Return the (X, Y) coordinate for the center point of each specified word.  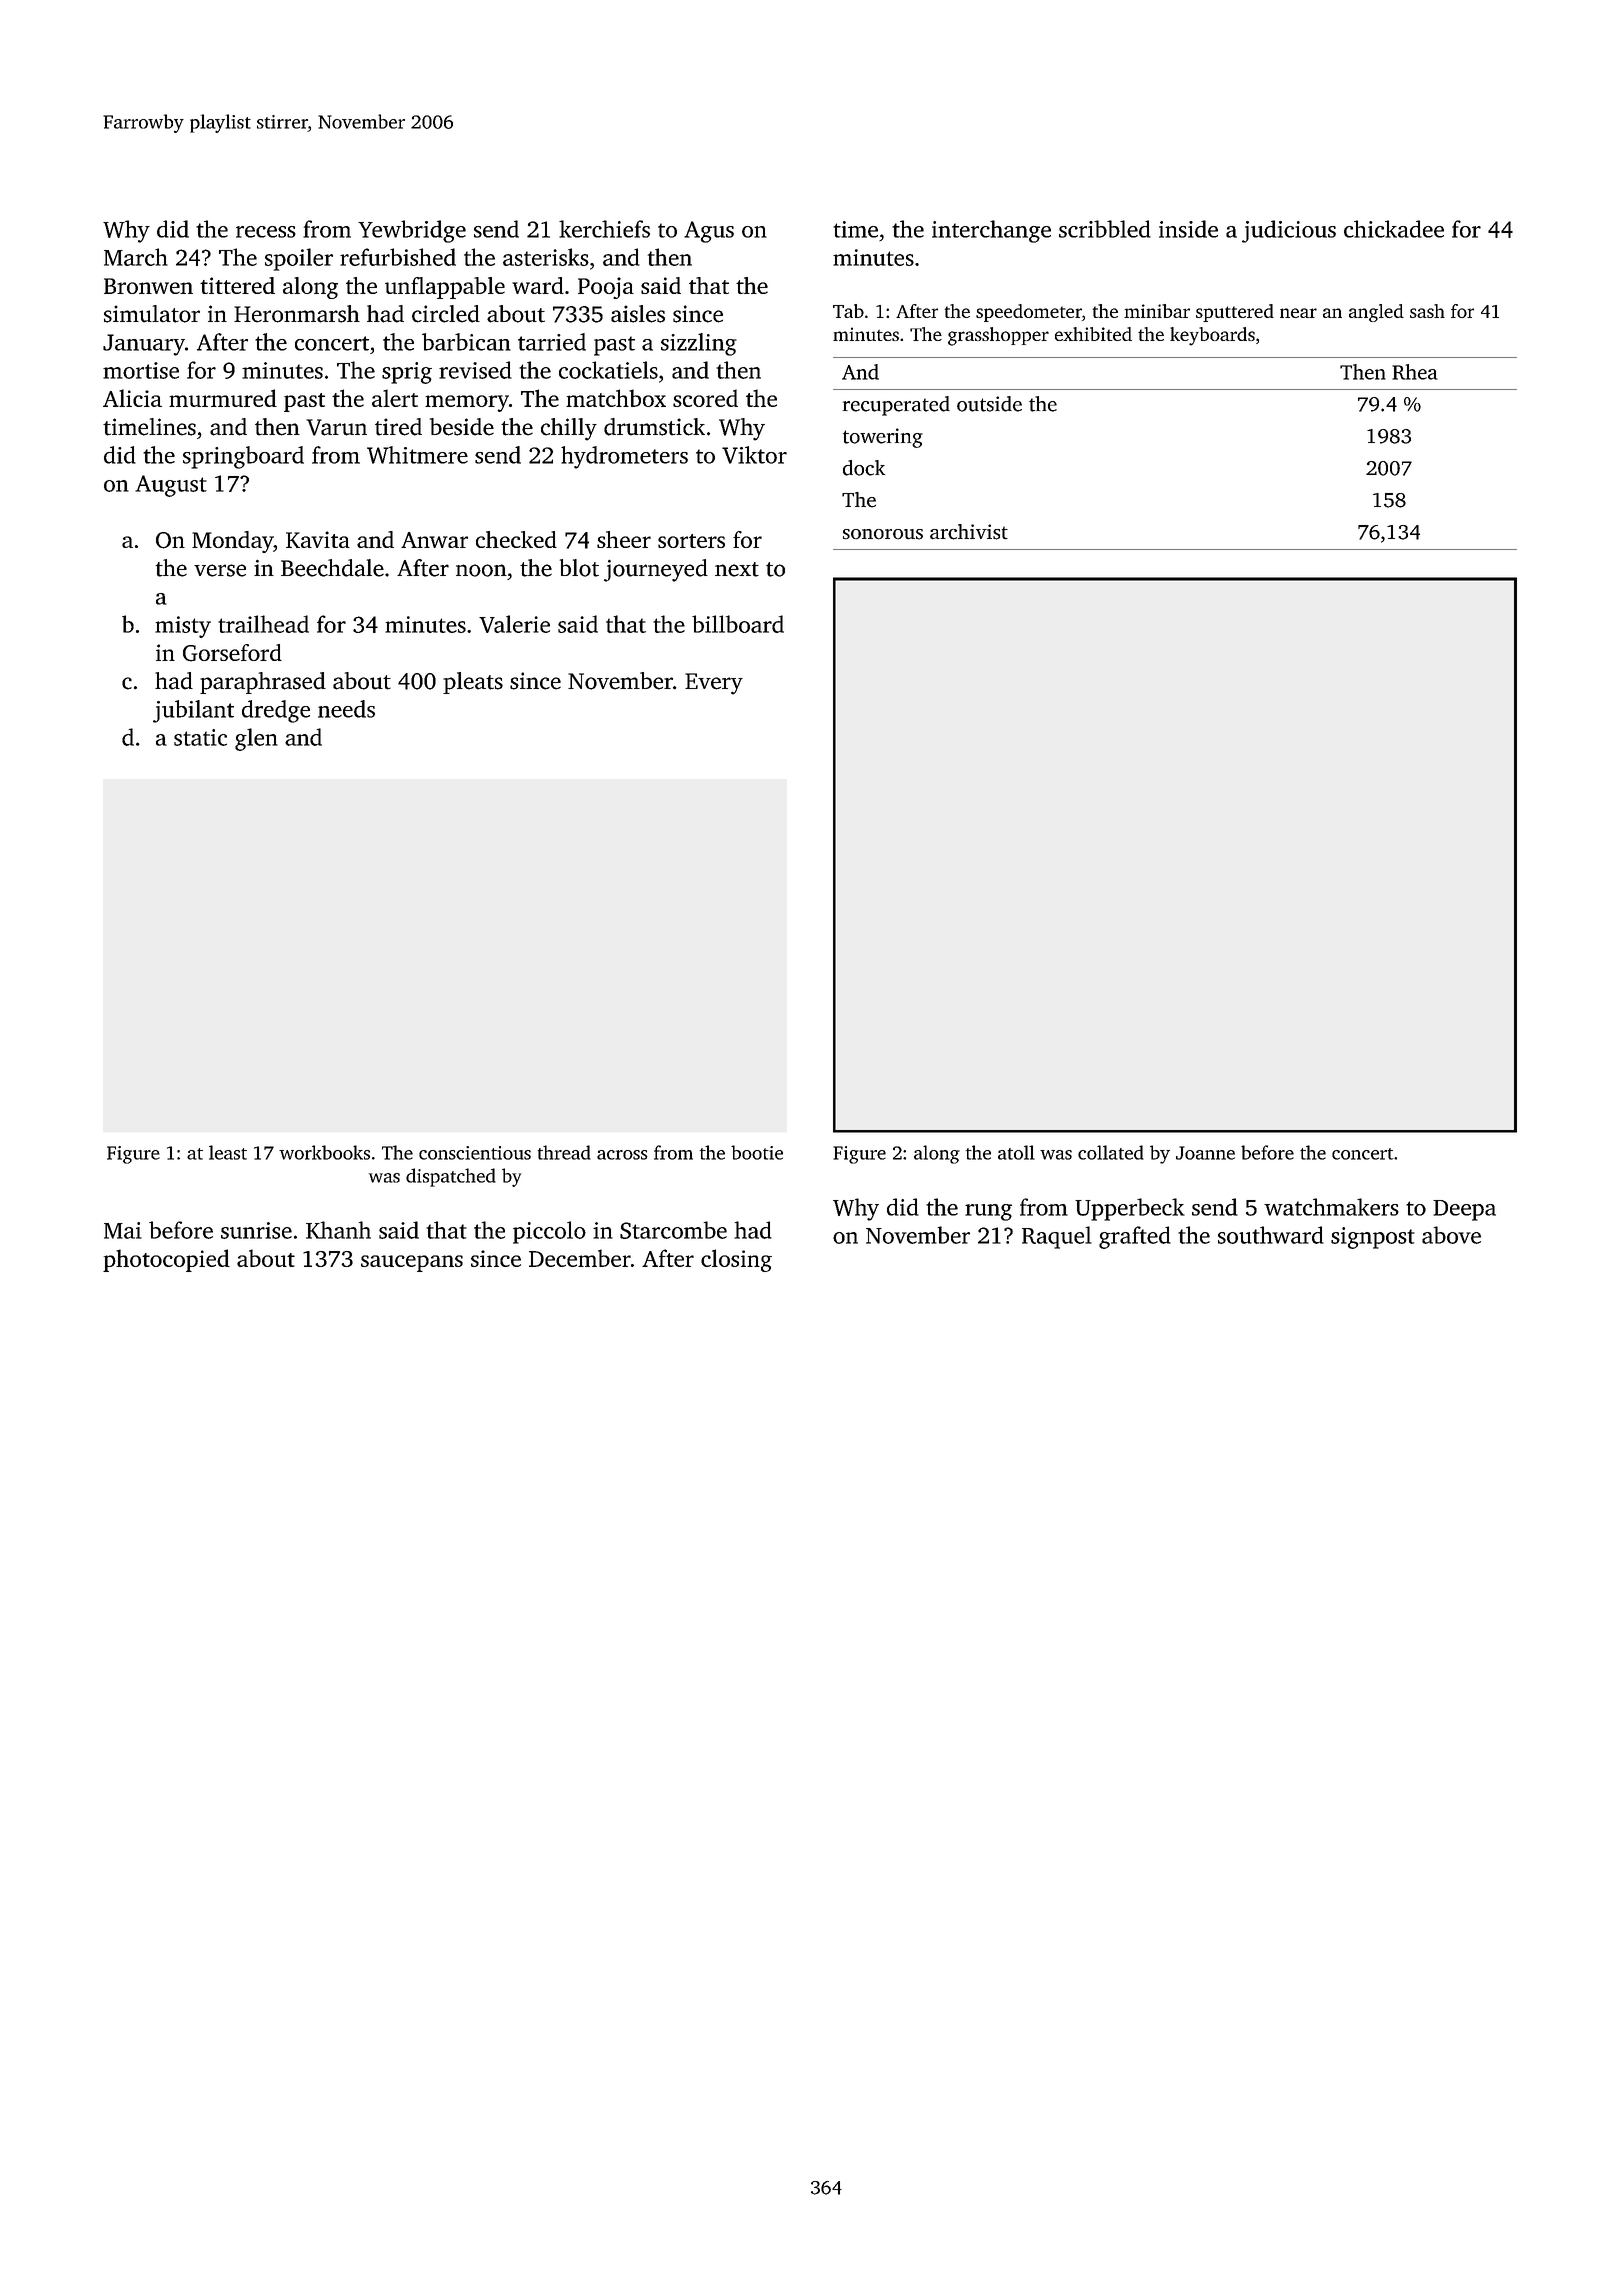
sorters (691, 541)
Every (714, 684)
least (228, 1152)
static (200, 737)
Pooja (606, 288)
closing (736, 1260)
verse (220, 570)
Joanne (1205, 1153)
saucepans (412, 1263)
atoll (1016, 1152)
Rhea (1415, 372)
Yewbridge (412, 231)
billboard (738, 624)
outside (989, 404)
